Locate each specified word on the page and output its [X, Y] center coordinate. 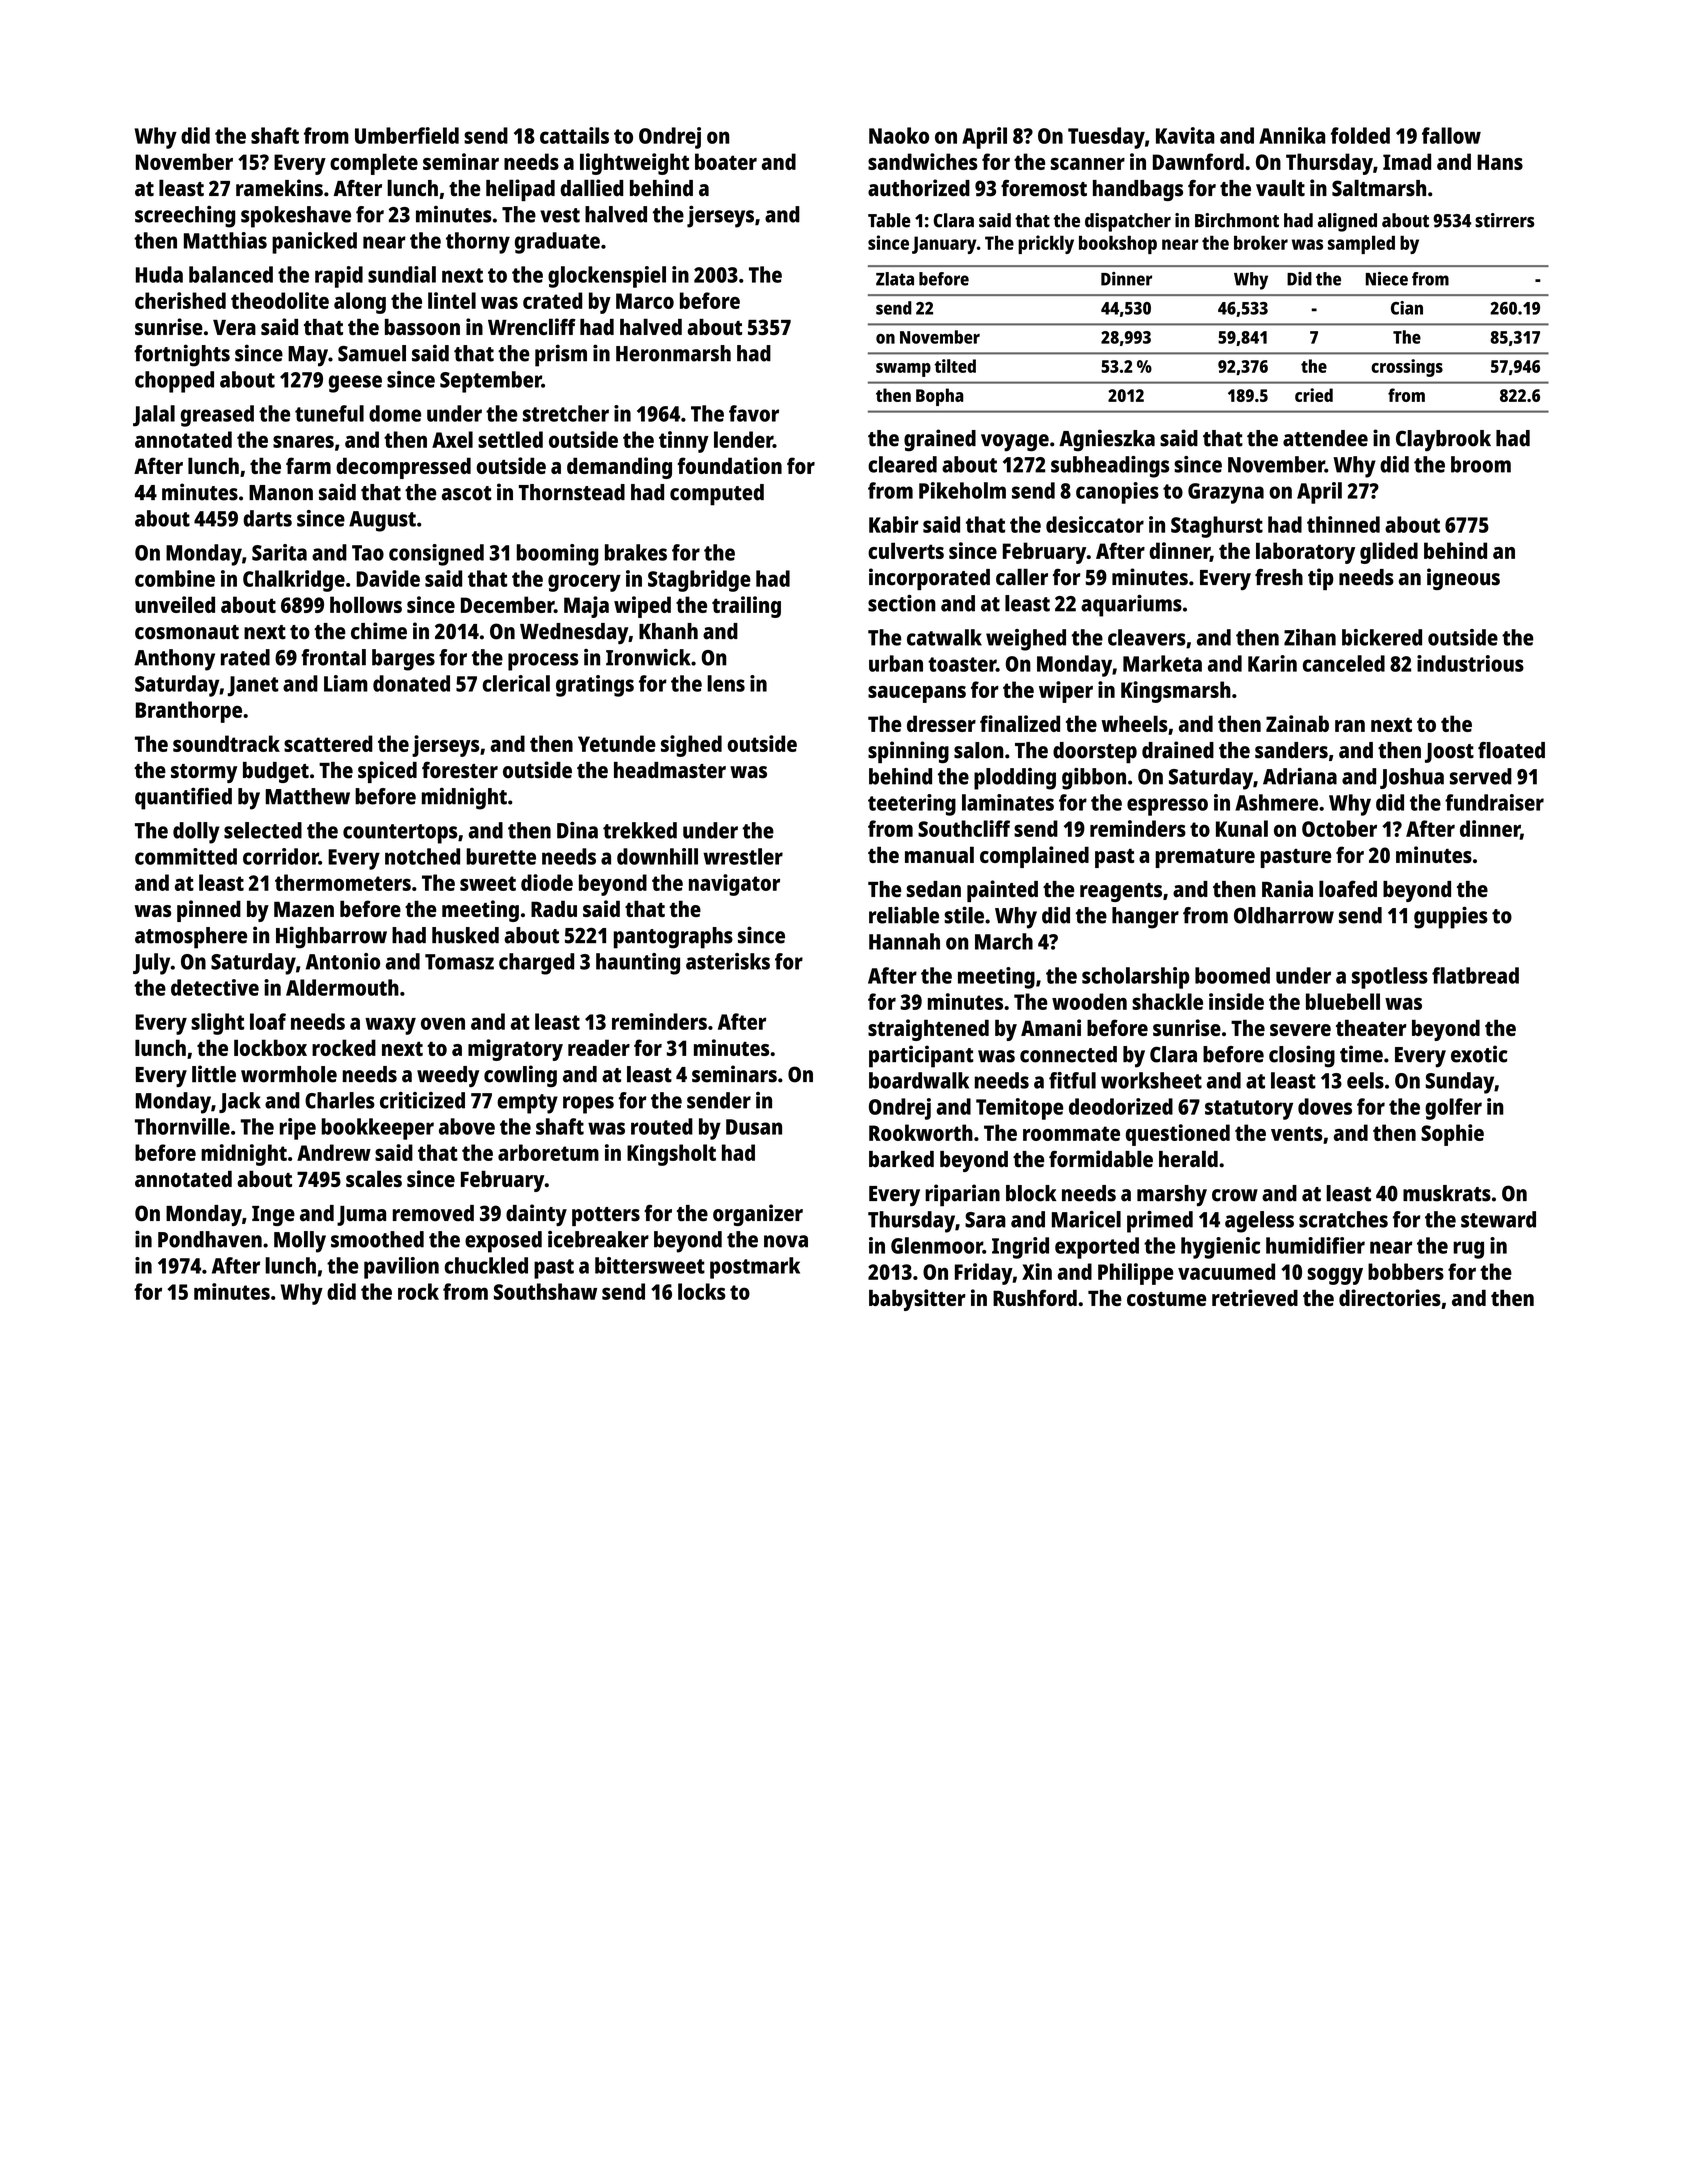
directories [1390, 1297]
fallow [1451, 135]
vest [560, 215]
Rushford [1035, 1297]
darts [267, 518]
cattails [574, 135]
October [1339, 828]
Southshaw [545, 1291]
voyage [1015, 443]
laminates [1008, 802]
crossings [1407, 368]
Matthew [308, 796]
